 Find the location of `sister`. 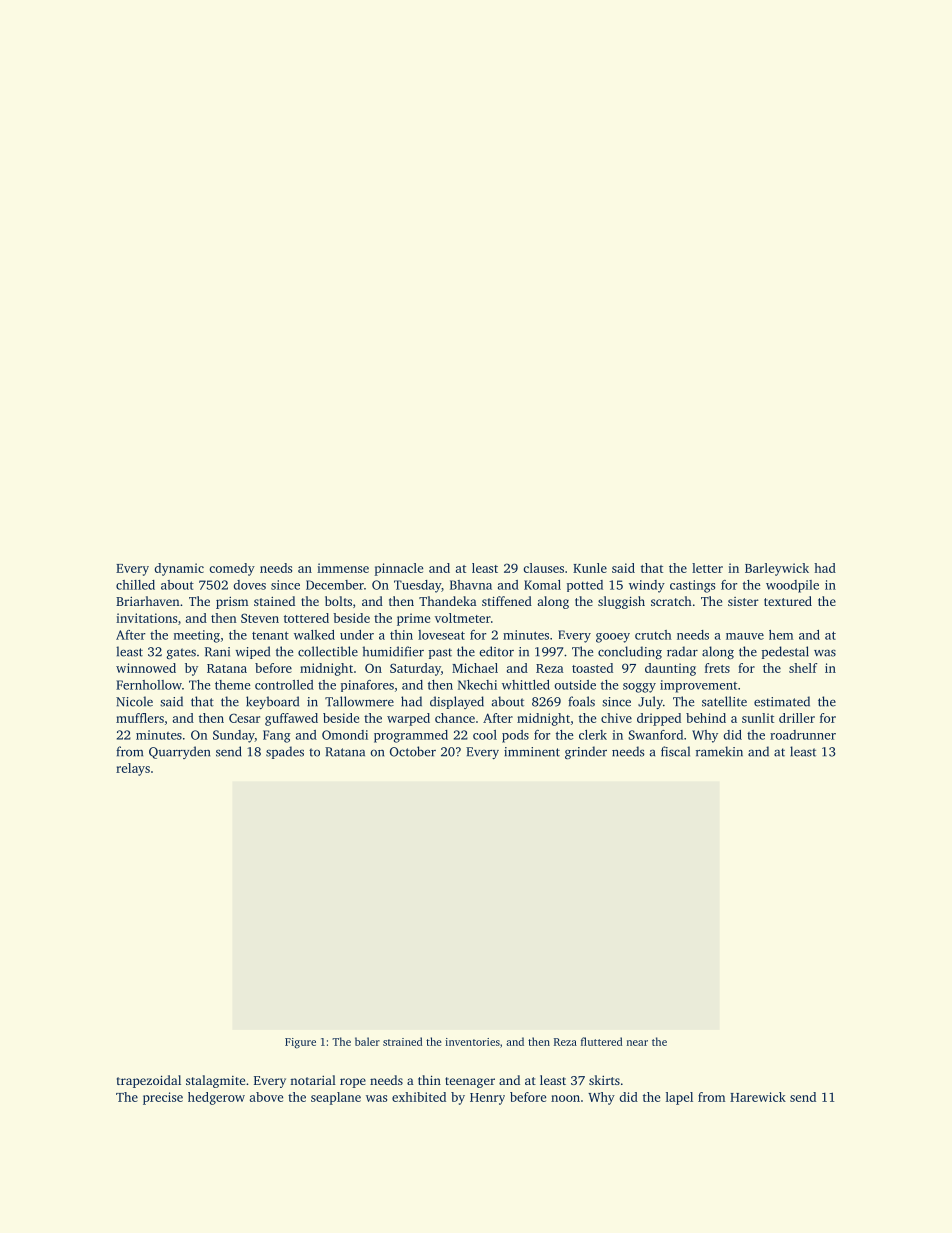

sister is located at coordinates (743, 601).
